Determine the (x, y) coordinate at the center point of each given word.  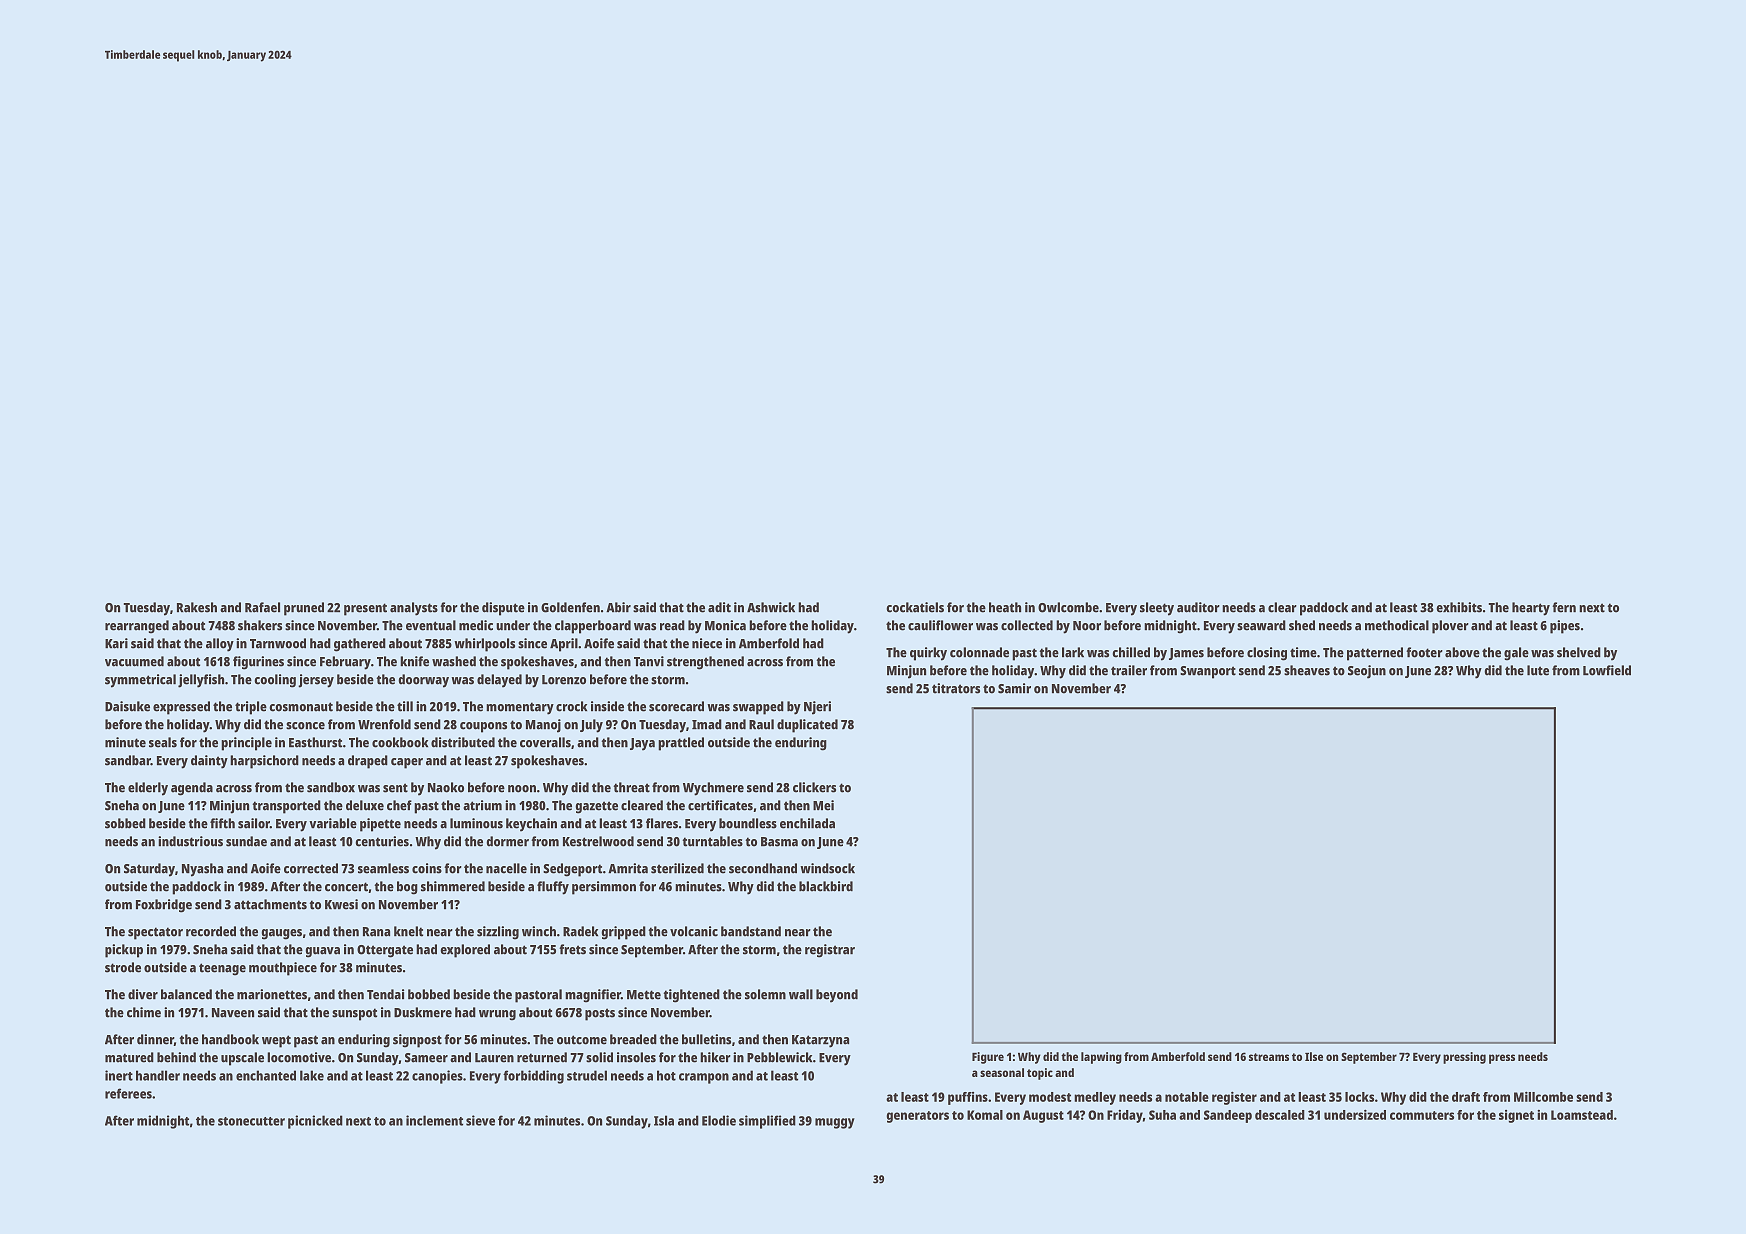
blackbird (826, 886)
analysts (414, 609)
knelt (408, 931)
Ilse (1314, 1056)
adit (719, 607)
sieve (480, 1120)
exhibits (1459, 607)
